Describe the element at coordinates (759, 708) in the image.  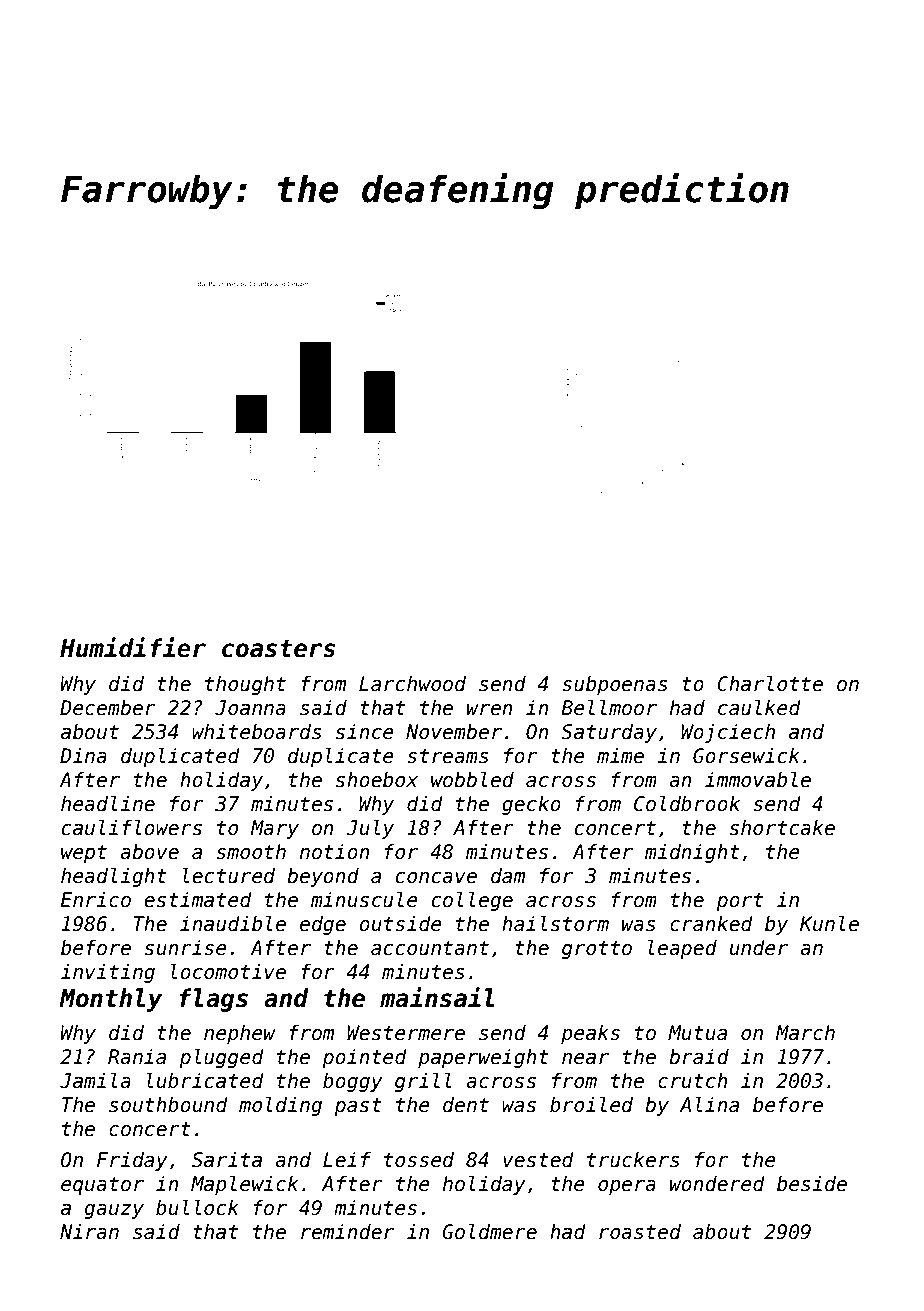
I see `caulked` at that location.
